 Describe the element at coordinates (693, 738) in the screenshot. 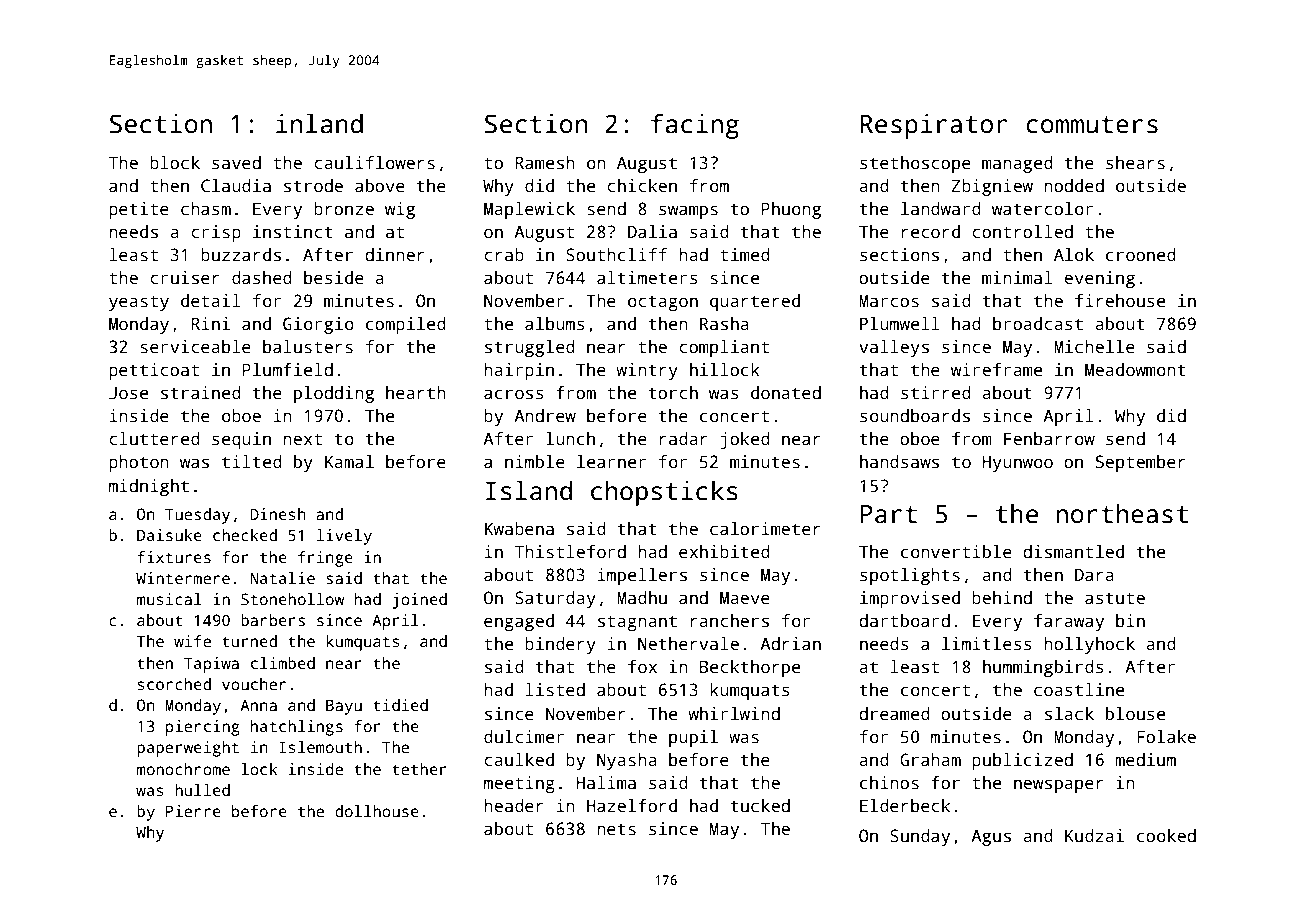

I see `pupil` at that location.
